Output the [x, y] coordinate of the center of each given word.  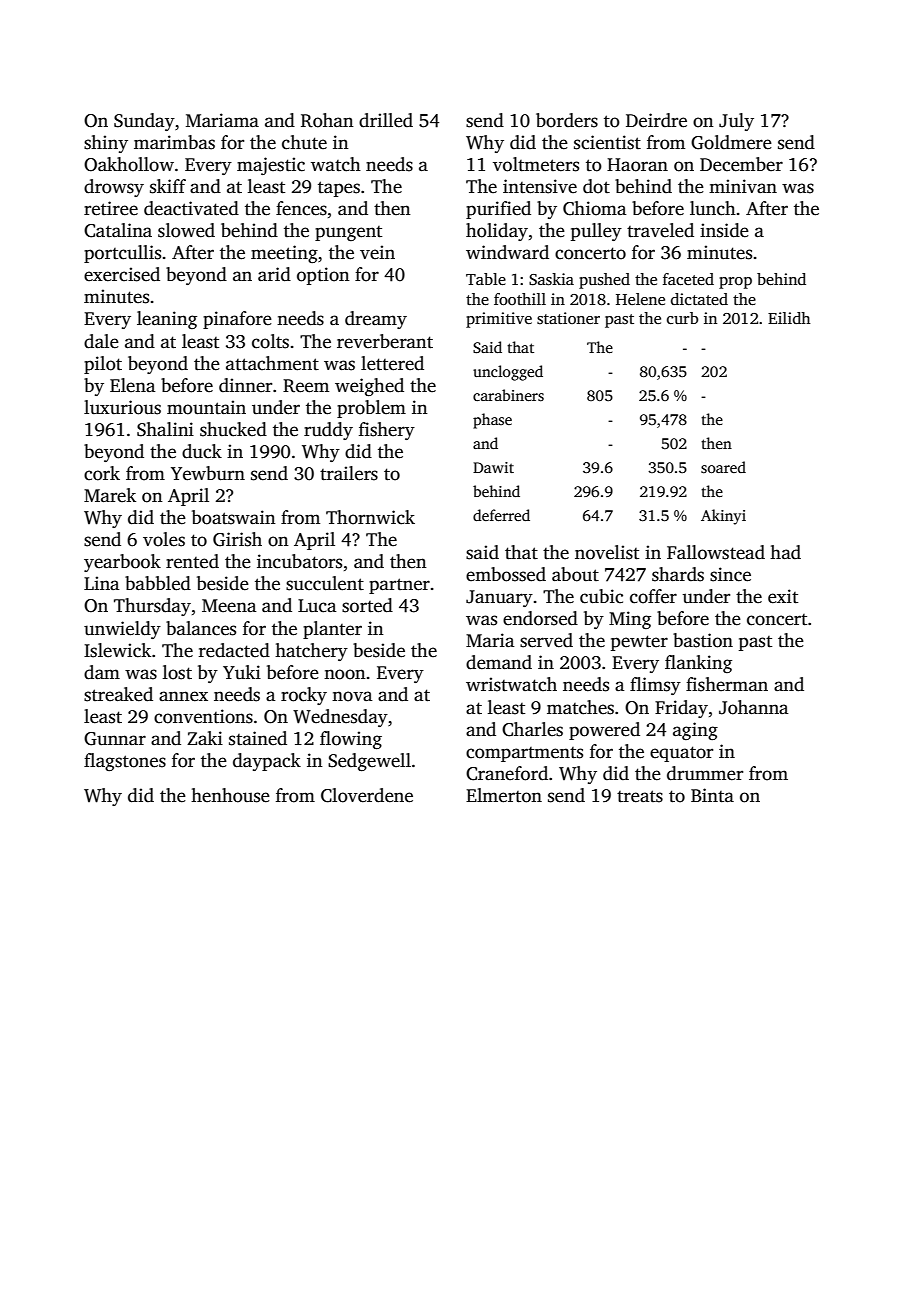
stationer [568, 318]
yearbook [122, 563]
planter [332, 630]
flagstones [125, 762]
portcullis [122, 254]
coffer [653, 596]
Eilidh [789, 318]
